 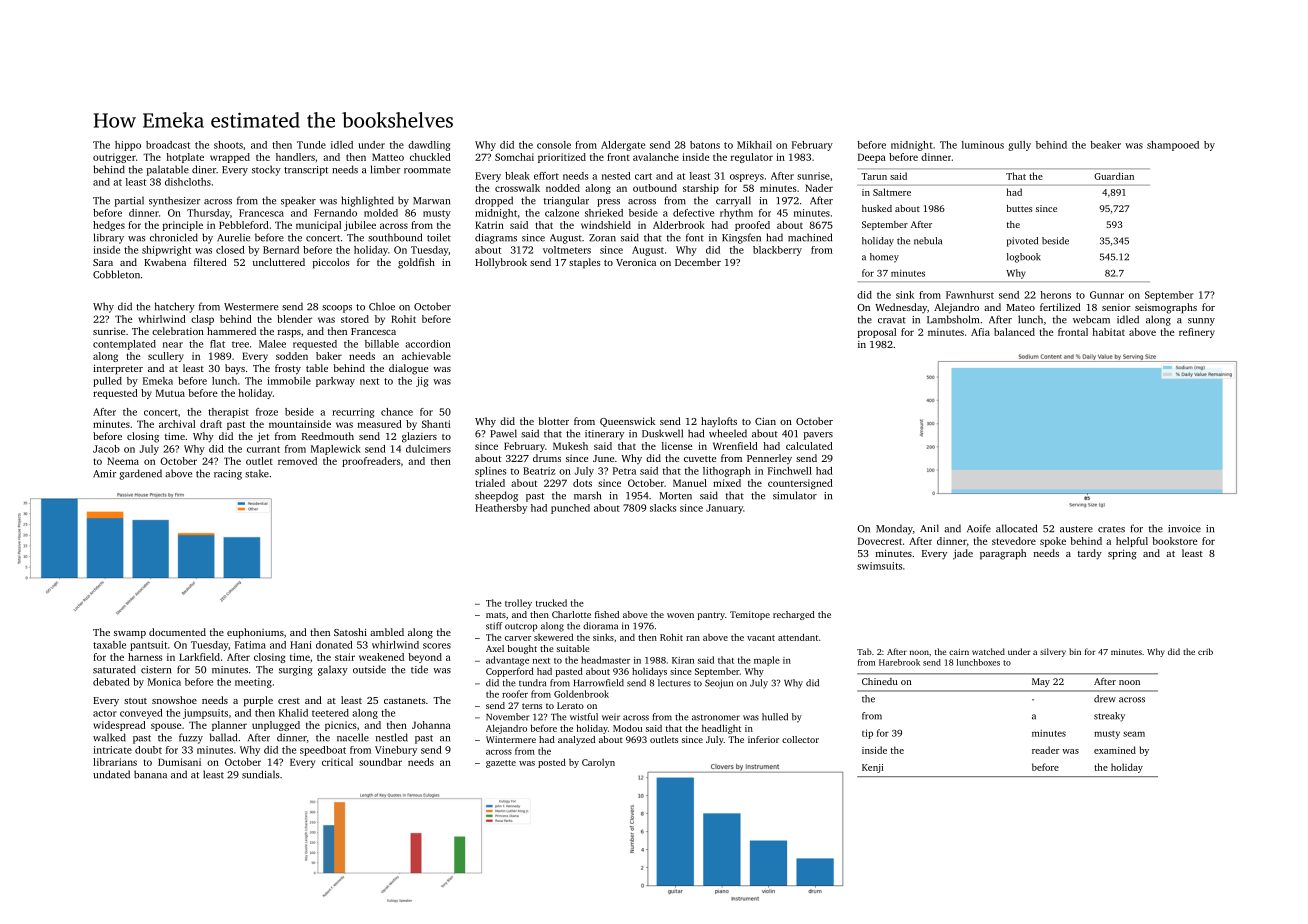 I want to click on Satoshi, so click(x=350, y=632).
